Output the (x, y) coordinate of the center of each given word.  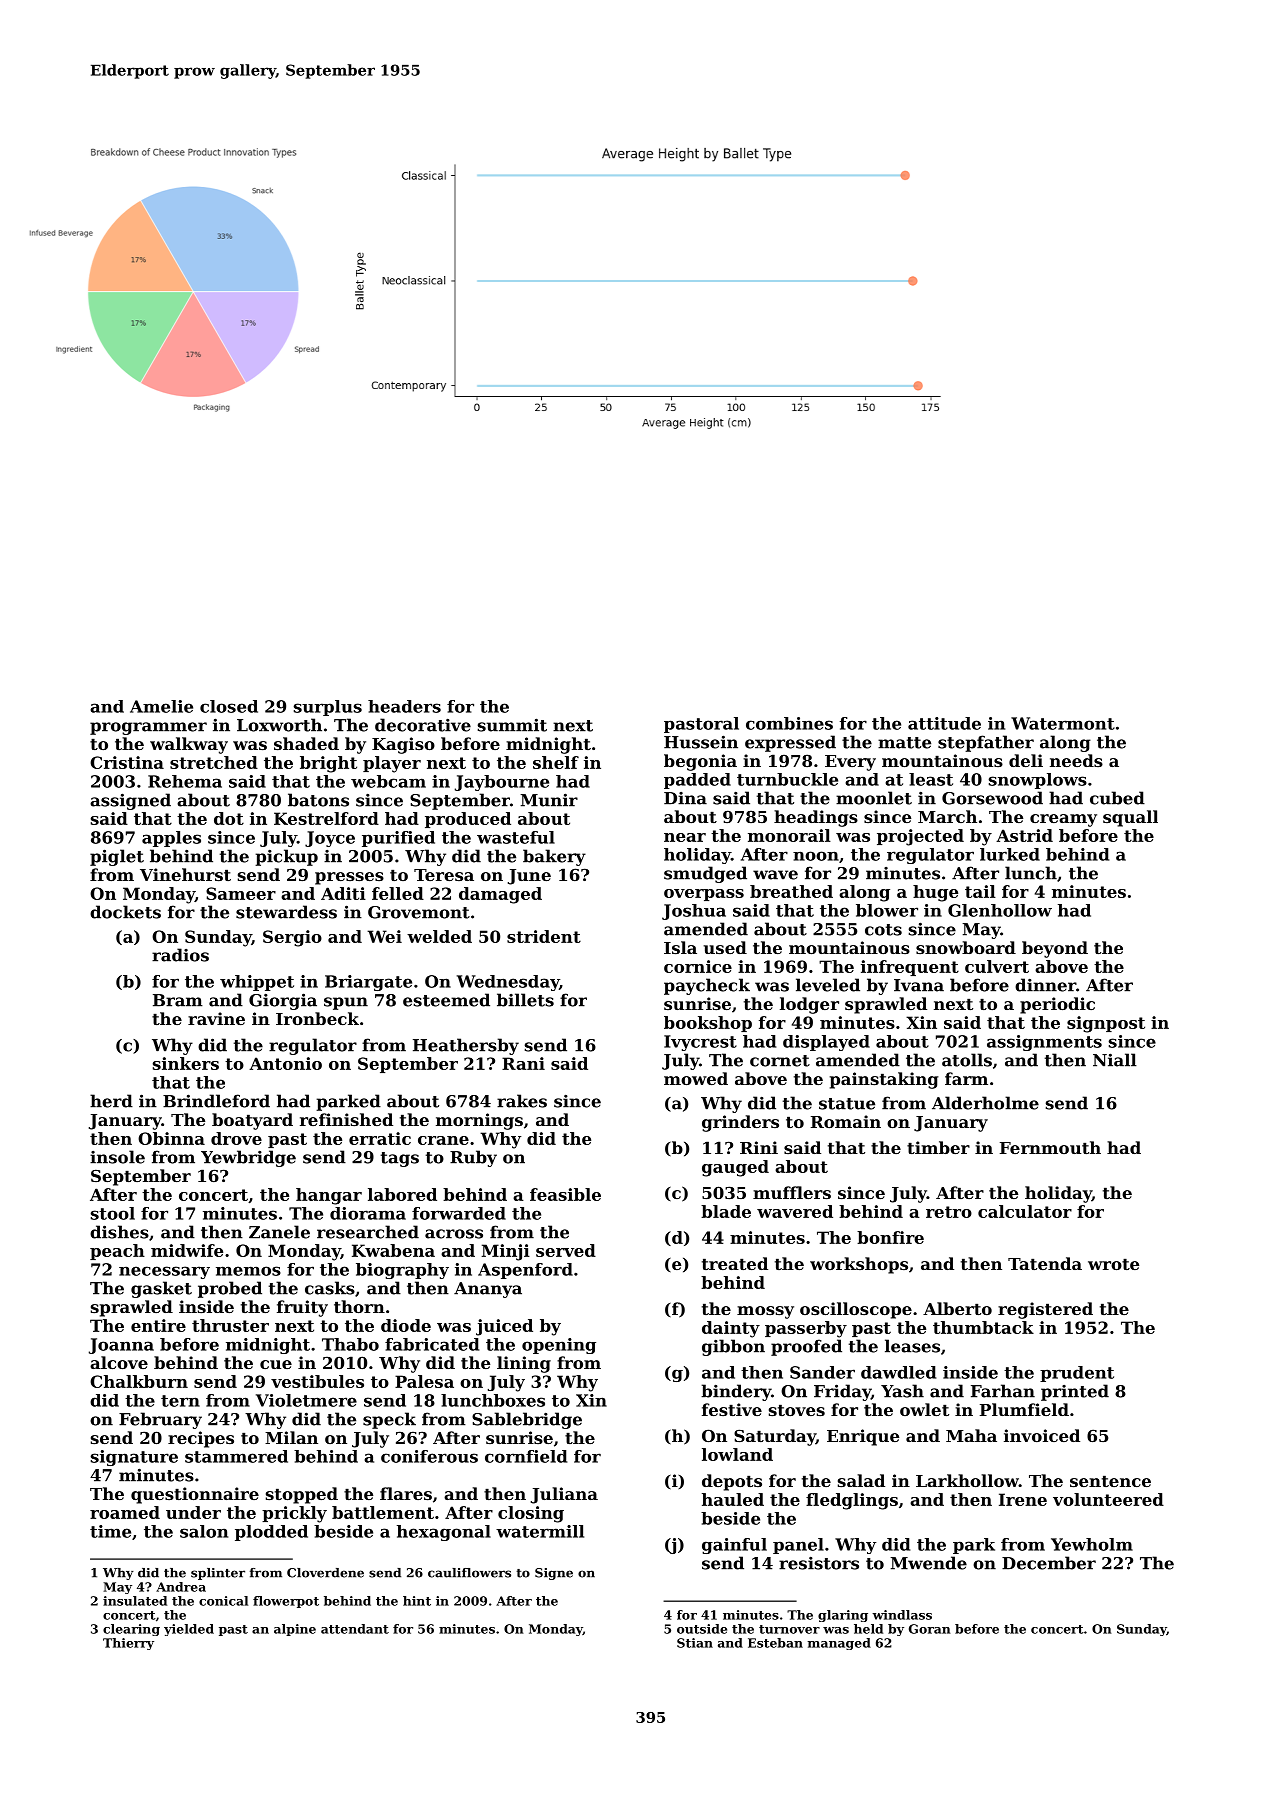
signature (134, 1458)
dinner (1045, 985)
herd (111, 1101)
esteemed (446, 1000)
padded (697, 781)
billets (525, 1000)
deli (1026, 760)
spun (346, 1003)
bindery (736, 1392)
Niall (1115, 1060)
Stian (695, 1643)
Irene (1023, 1499)
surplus (328, 708)
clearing (131, 1630)
